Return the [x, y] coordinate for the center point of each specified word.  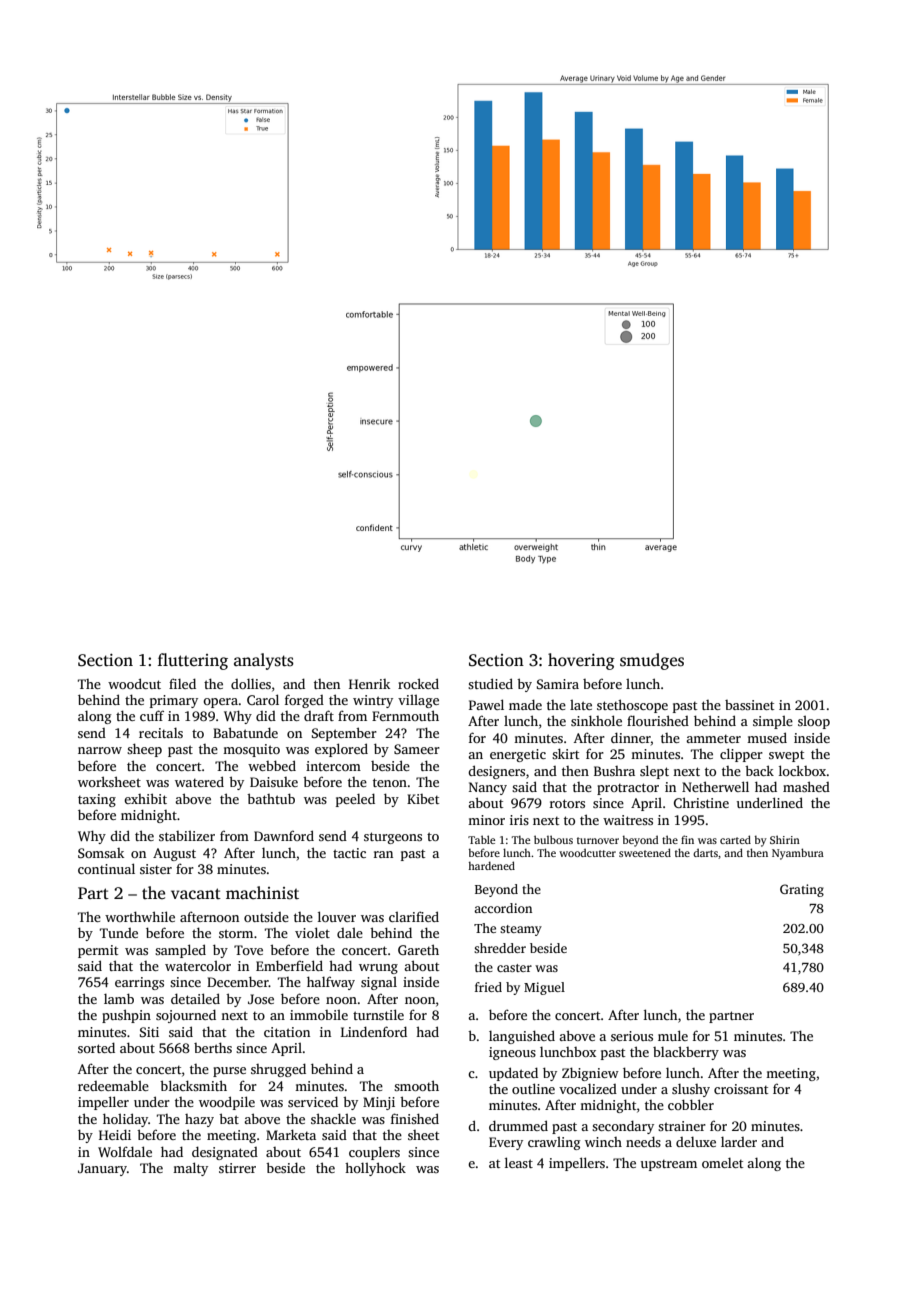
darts [705, 852]
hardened [491, 865]
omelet [722, 1163]
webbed [272, 765]
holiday [125, 1120]
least [519, 1162]
